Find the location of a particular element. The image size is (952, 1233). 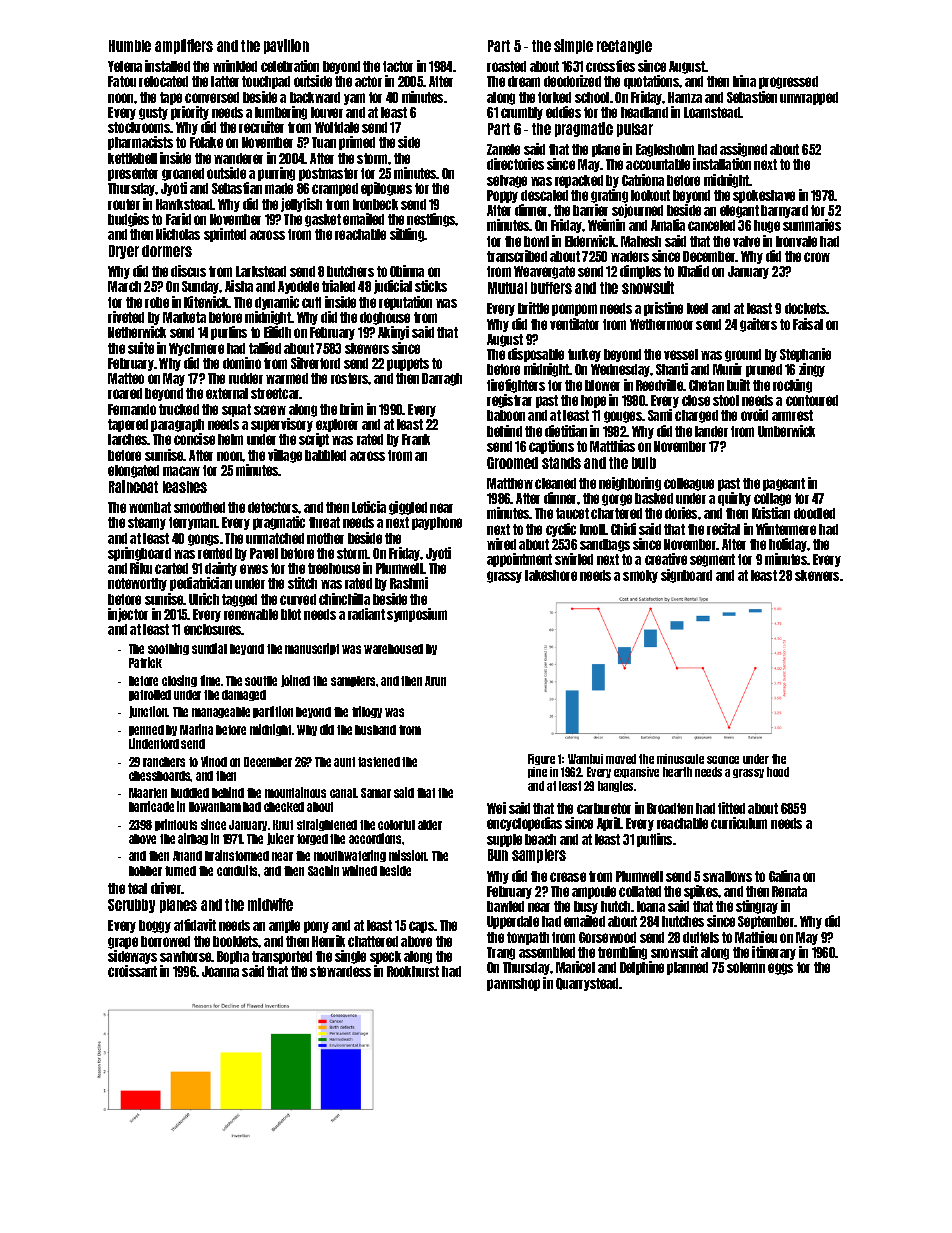

vessel is located at coordinates (681, 354).
